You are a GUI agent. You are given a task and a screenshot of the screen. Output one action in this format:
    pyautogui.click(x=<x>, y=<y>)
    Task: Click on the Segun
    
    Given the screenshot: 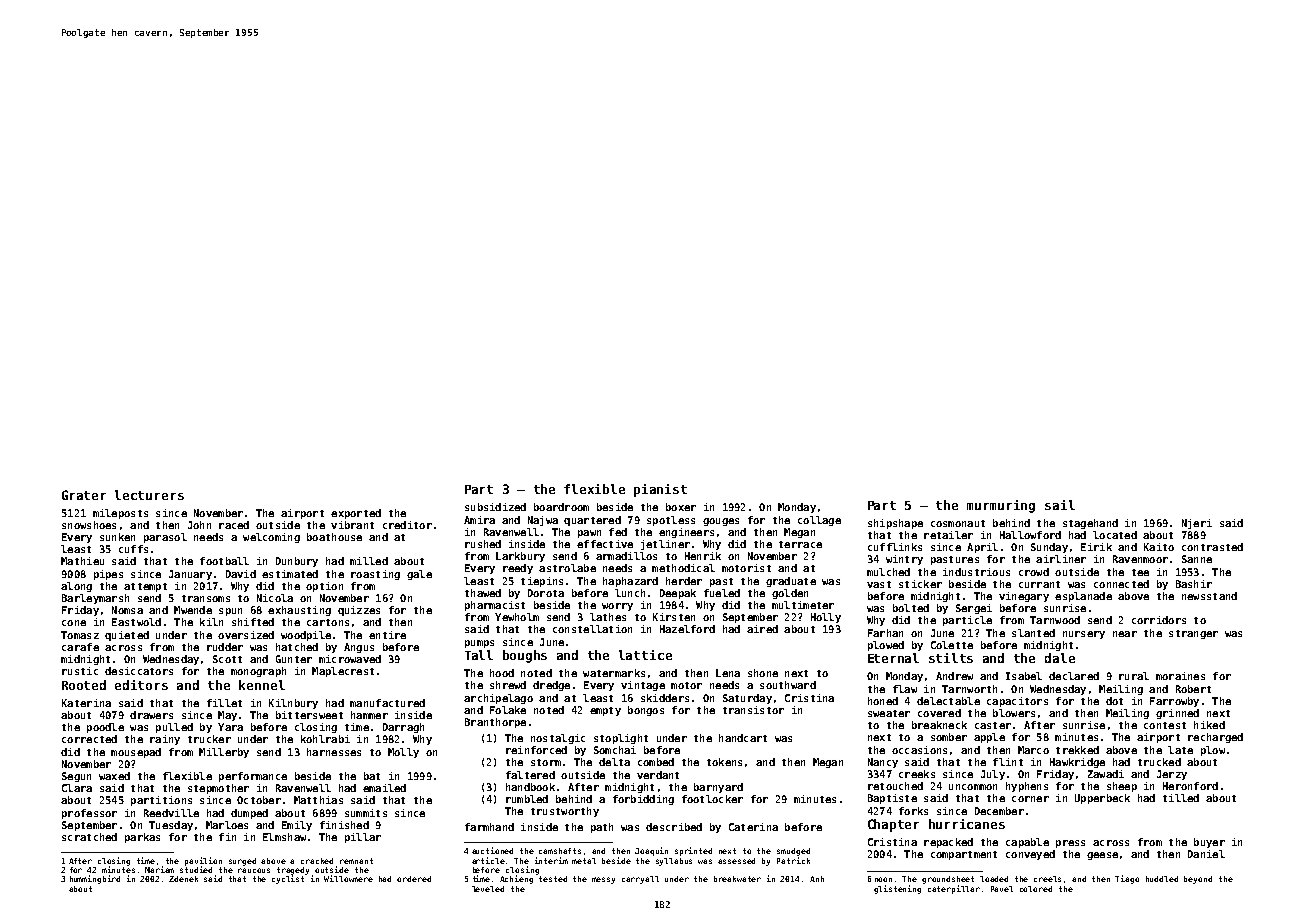 What is the action you would take?
    pyautogui.click(x=76, y=777)
